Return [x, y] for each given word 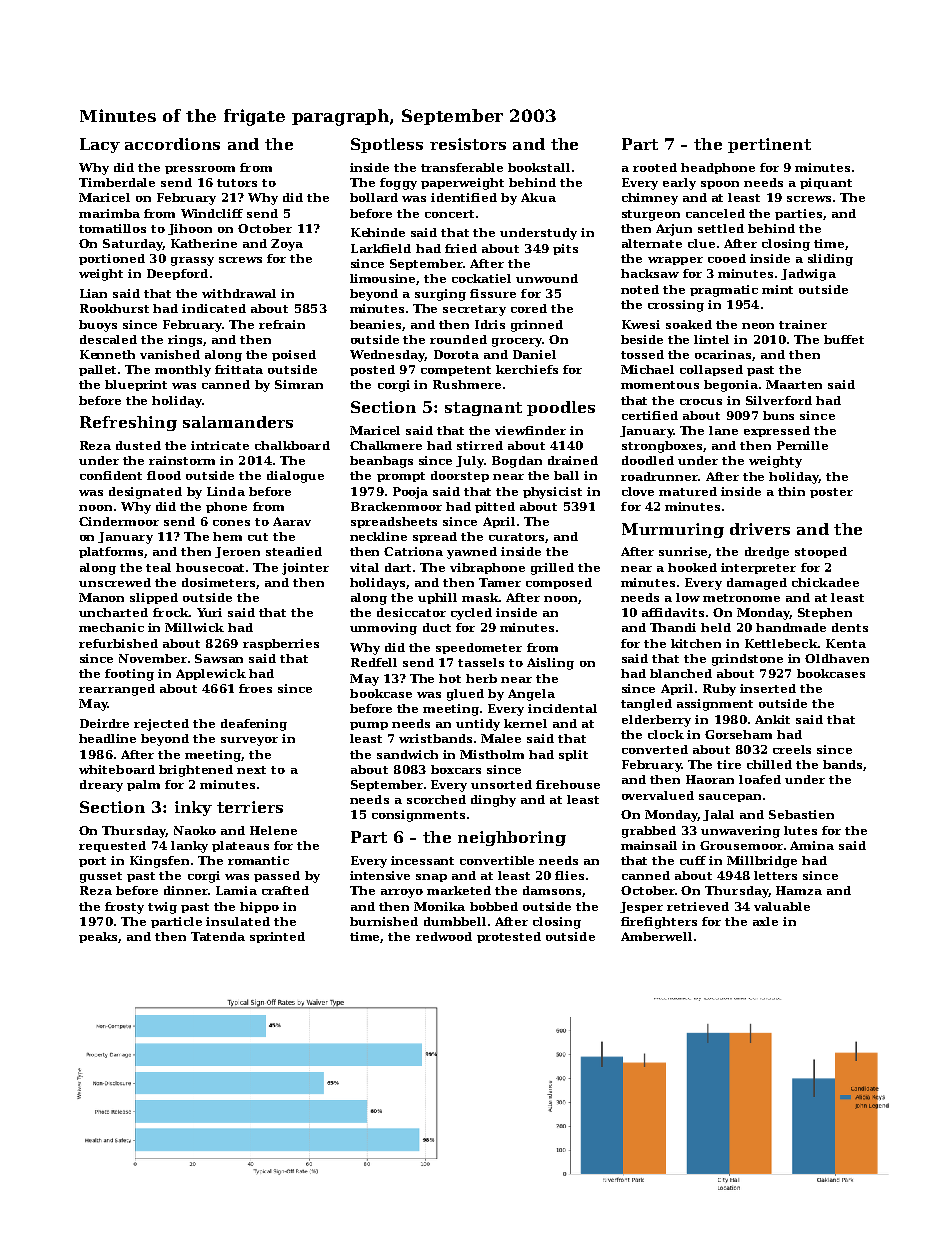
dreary [101, 786]
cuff [693, 860]
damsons [552, 890]
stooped [821, 552]
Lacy [100, 145]
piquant [826, 183]
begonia [731, 386]
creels [792, 749]
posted [372, 370]
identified [464, 197]
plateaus [240, 846]
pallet [99, 370]
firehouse [568, 784]
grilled [552, 569]
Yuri [209, 612]
